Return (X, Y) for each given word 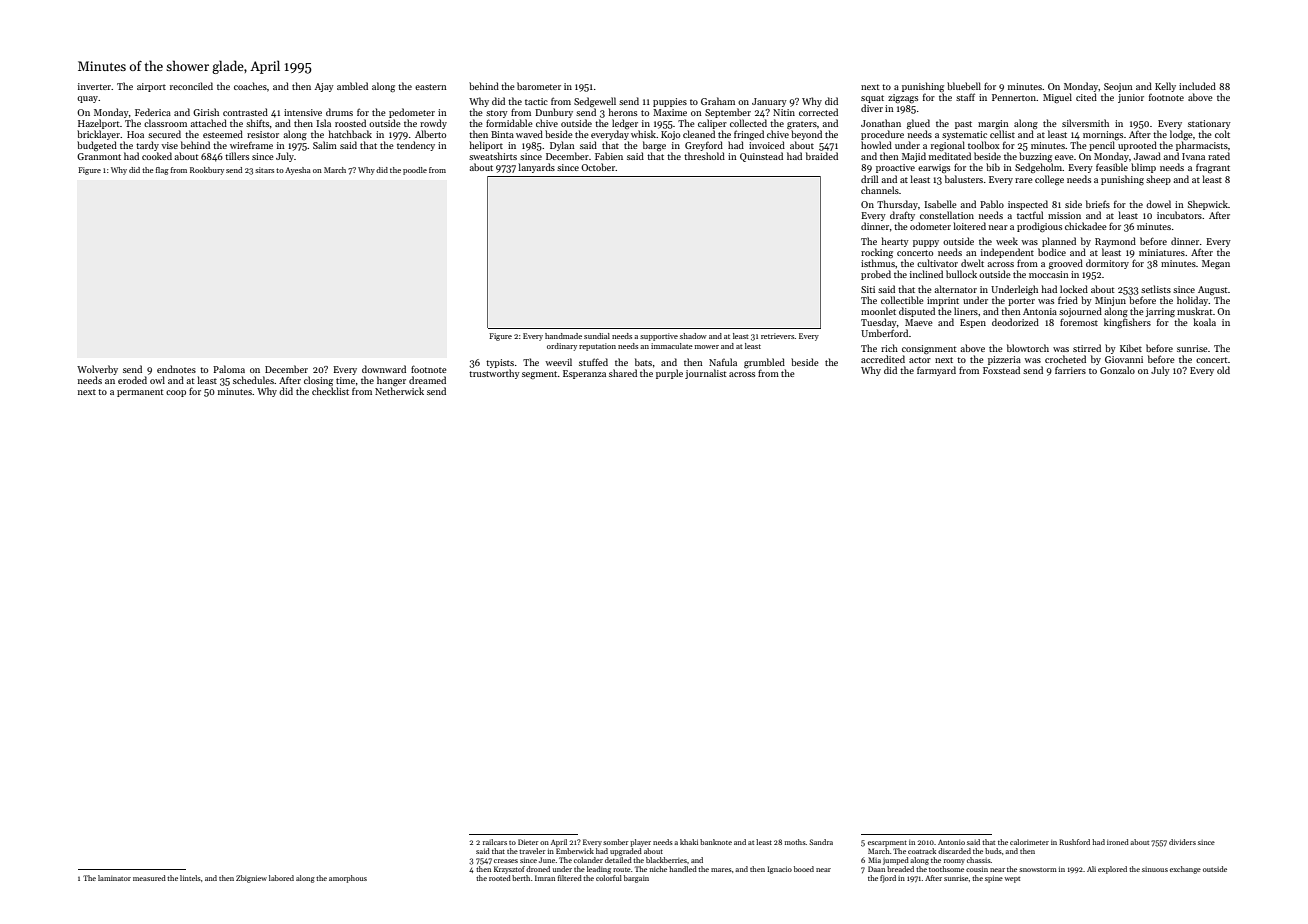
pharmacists (1202, 146)
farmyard (936, 371)
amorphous (348, 879)
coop (176, 393)
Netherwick (399, 391)
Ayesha (298, 171)
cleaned (699, 134)
